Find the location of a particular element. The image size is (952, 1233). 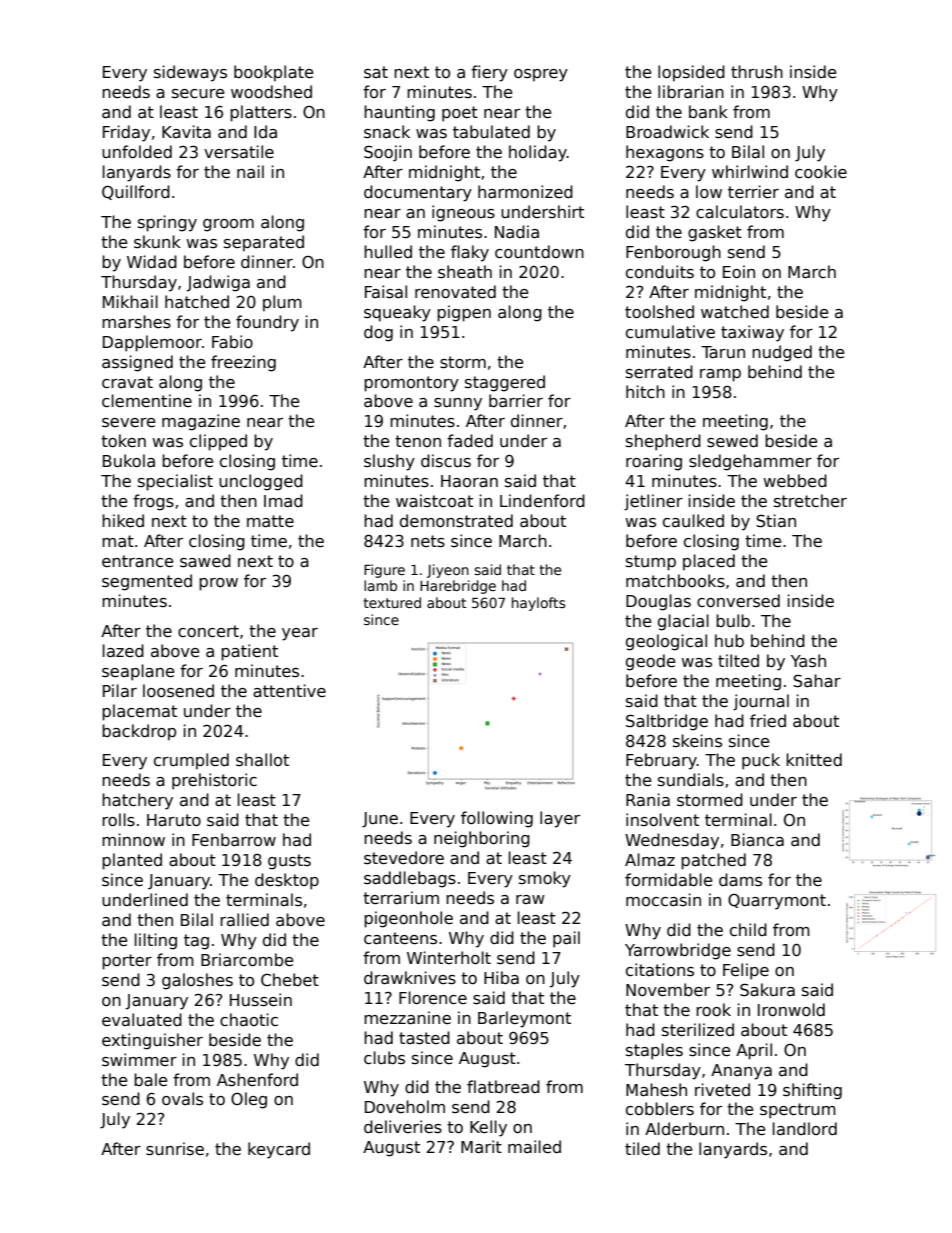

dog is located at coordinates (378, 333).
